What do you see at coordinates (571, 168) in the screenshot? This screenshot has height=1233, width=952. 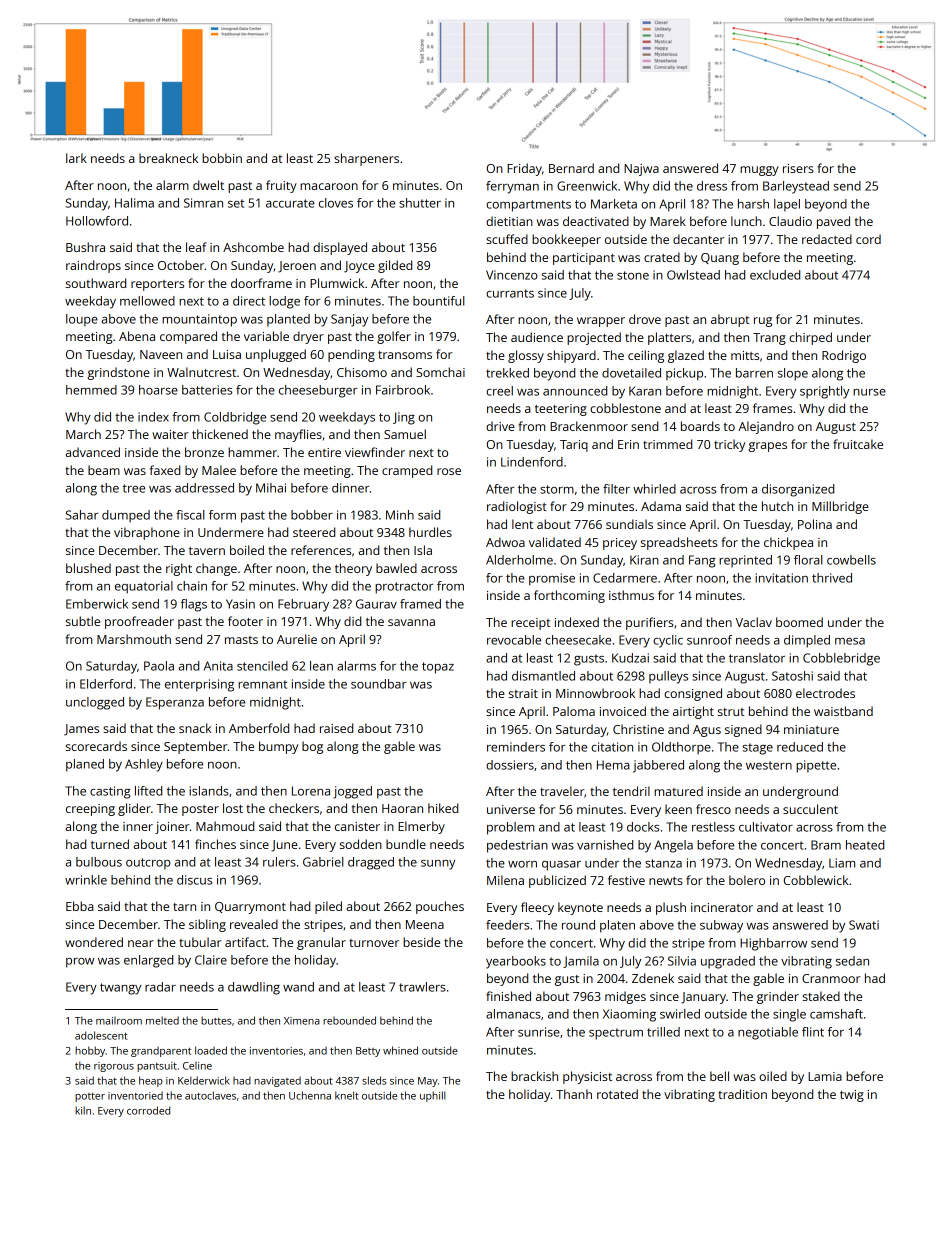 I see `Bernard` at bounding box center [571, 168].
